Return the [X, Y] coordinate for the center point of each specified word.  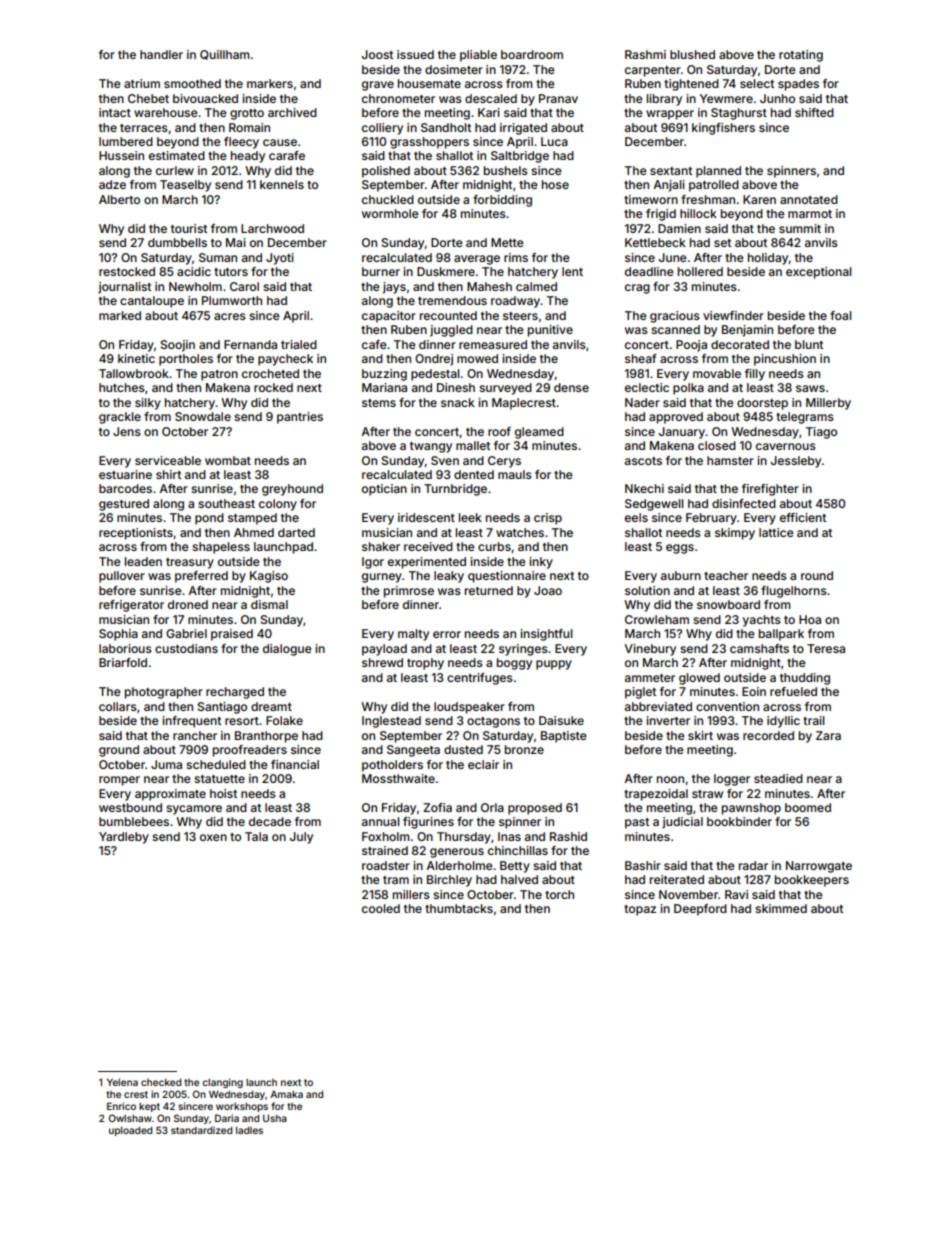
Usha [275, 1118]
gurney [382, 578]
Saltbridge [520, 157]
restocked [127, 271]
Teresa [826, 648]
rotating [801, 56]
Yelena [122, 1082]
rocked [273, 387]
